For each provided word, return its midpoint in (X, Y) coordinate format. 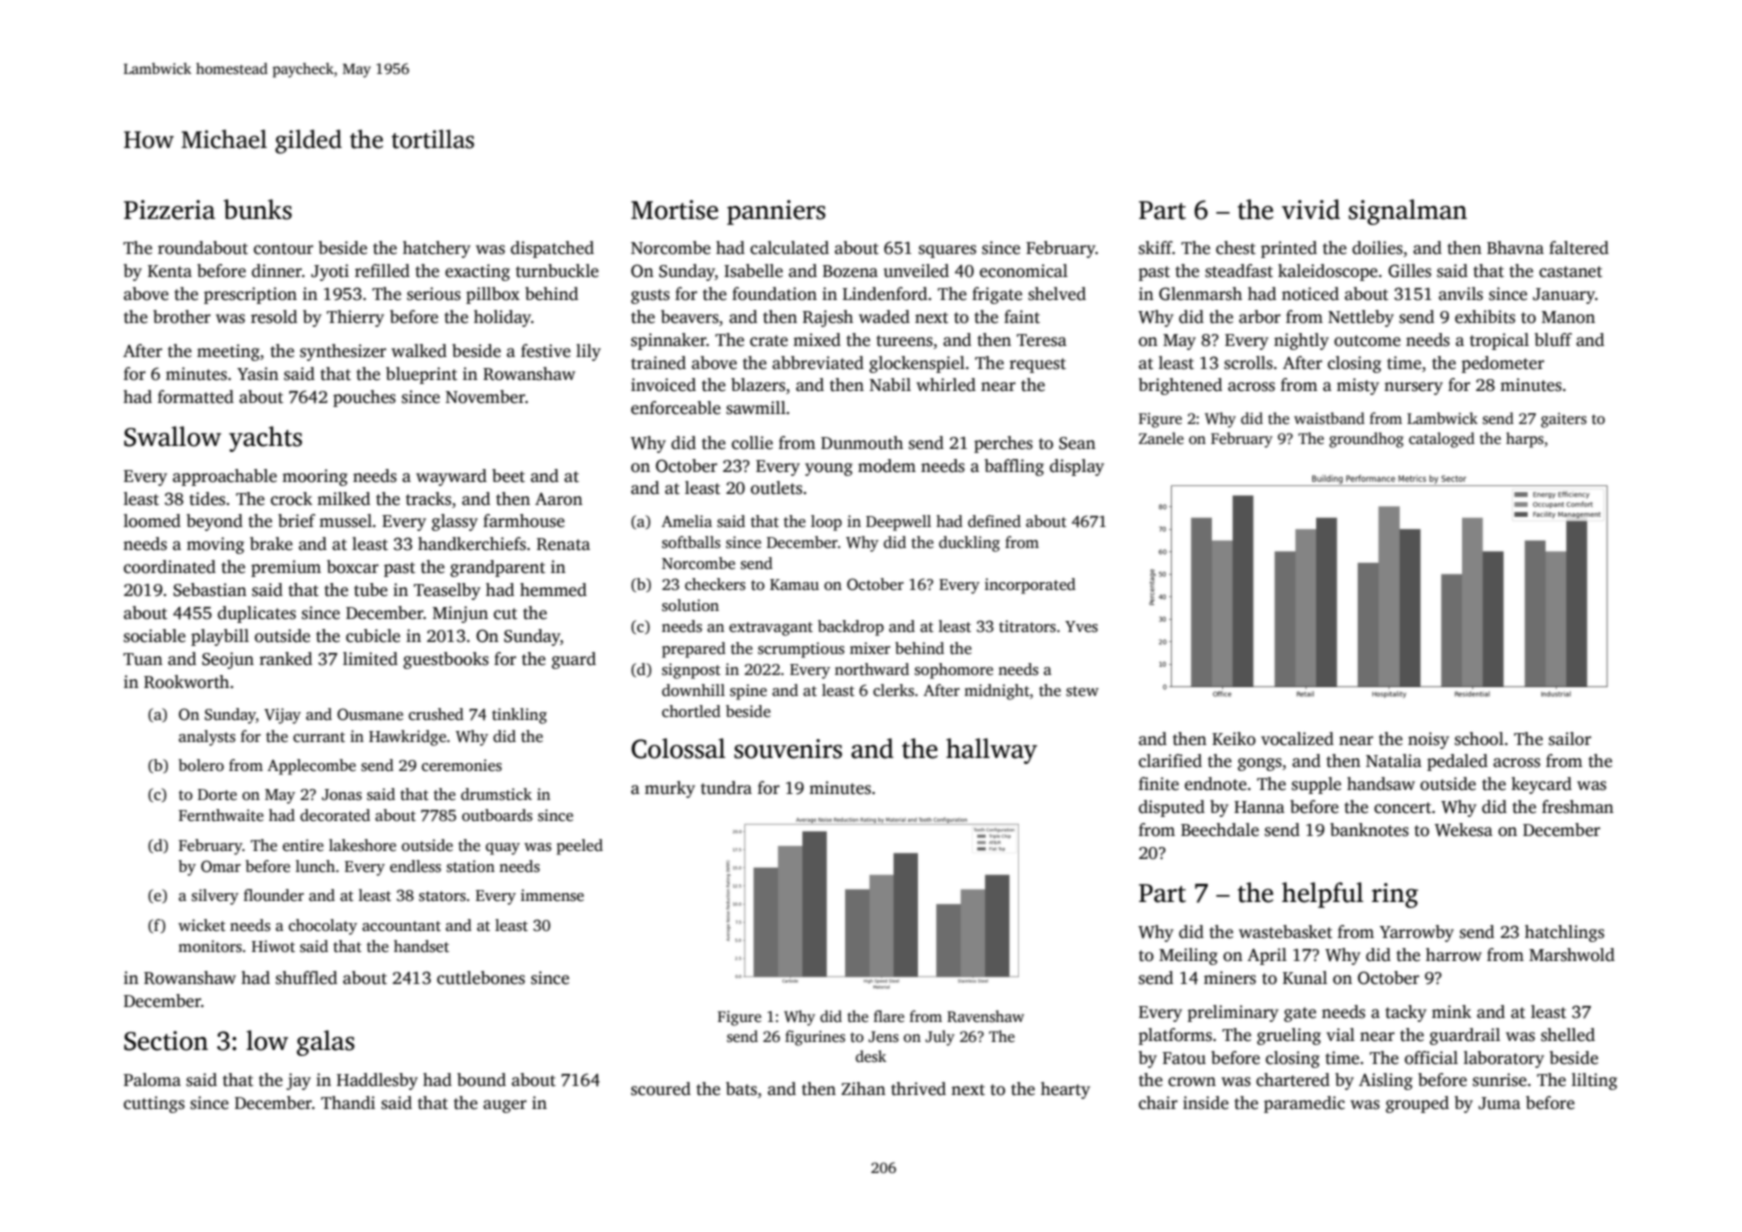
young (829, 469)
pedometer (1503, 364)
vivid (1311, 209)
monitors (210, 946)
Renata (563, 544)
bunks (258, 209)
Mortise (674, 210)
